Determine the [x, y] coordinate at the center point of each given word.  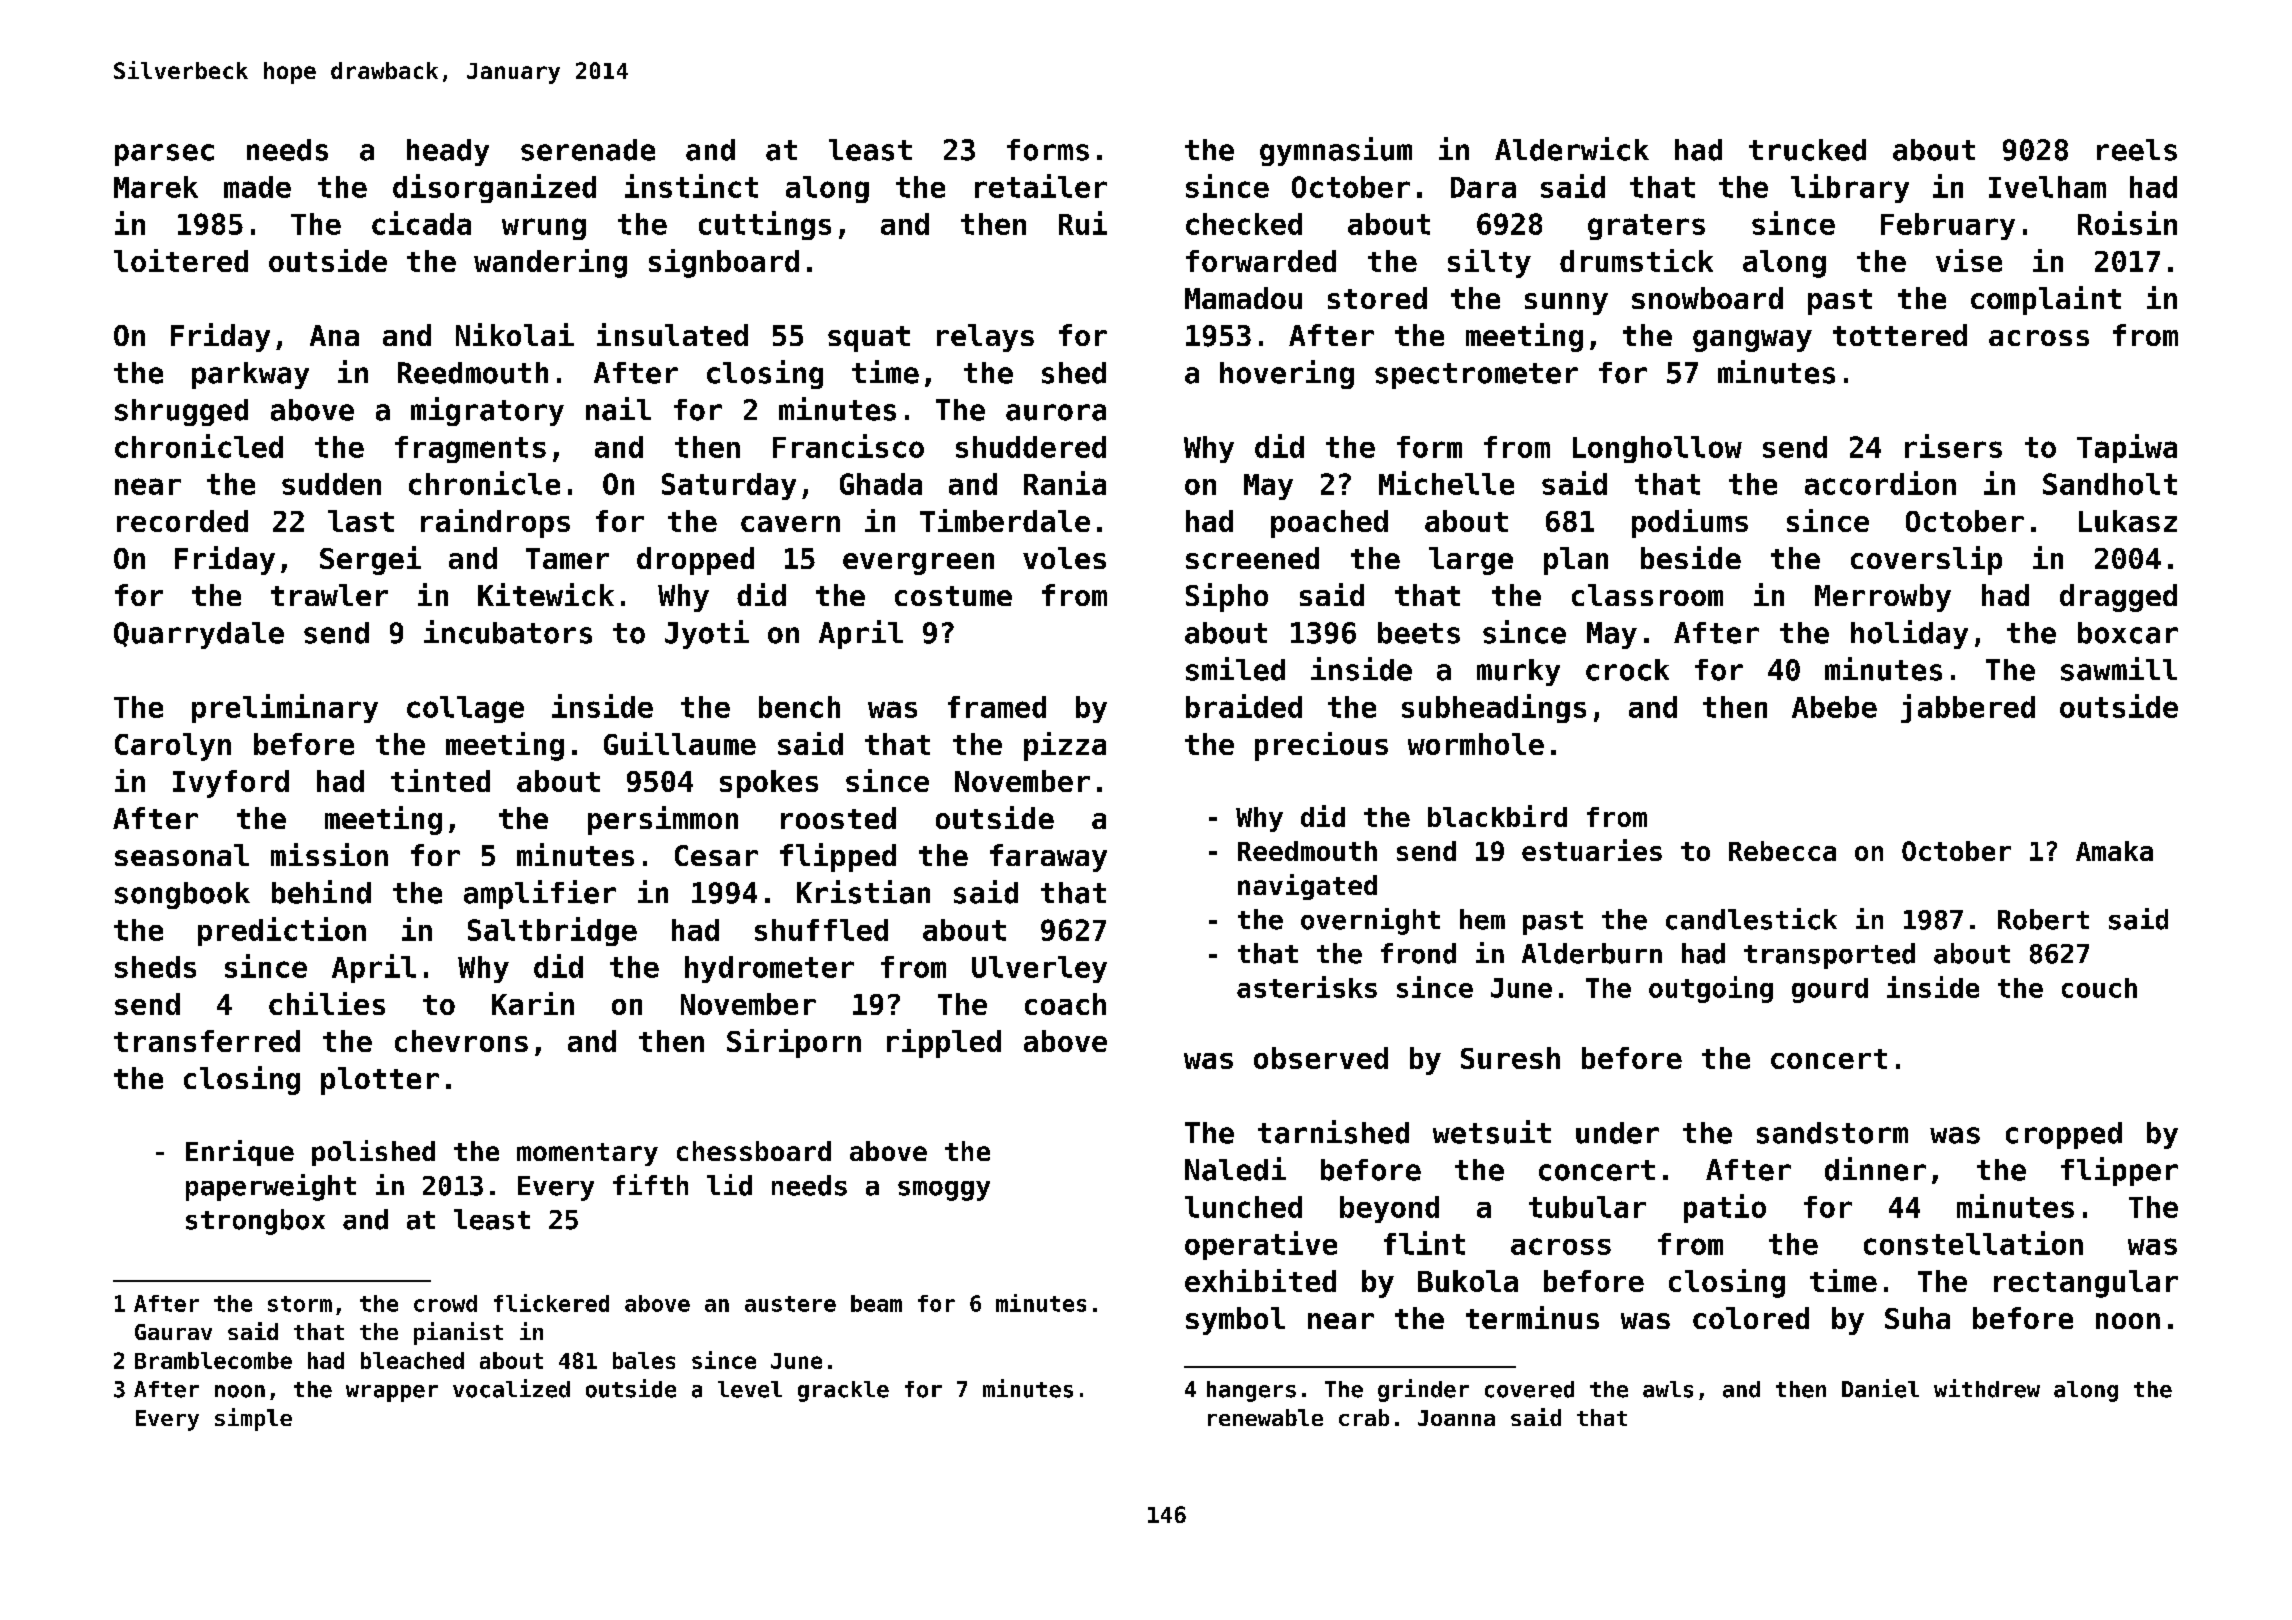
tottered [1900, 335]
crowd [445, 1303]
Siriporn [794, 1043]
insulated [672, 334]
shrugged [181, 412]
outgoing [1711, 989]
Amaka [2114, 851]
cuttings [765, 225]
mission [329, 854]
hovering [1287, 374]
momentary [587, 1154]
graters [1646, 227]
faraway [1048, 858]
